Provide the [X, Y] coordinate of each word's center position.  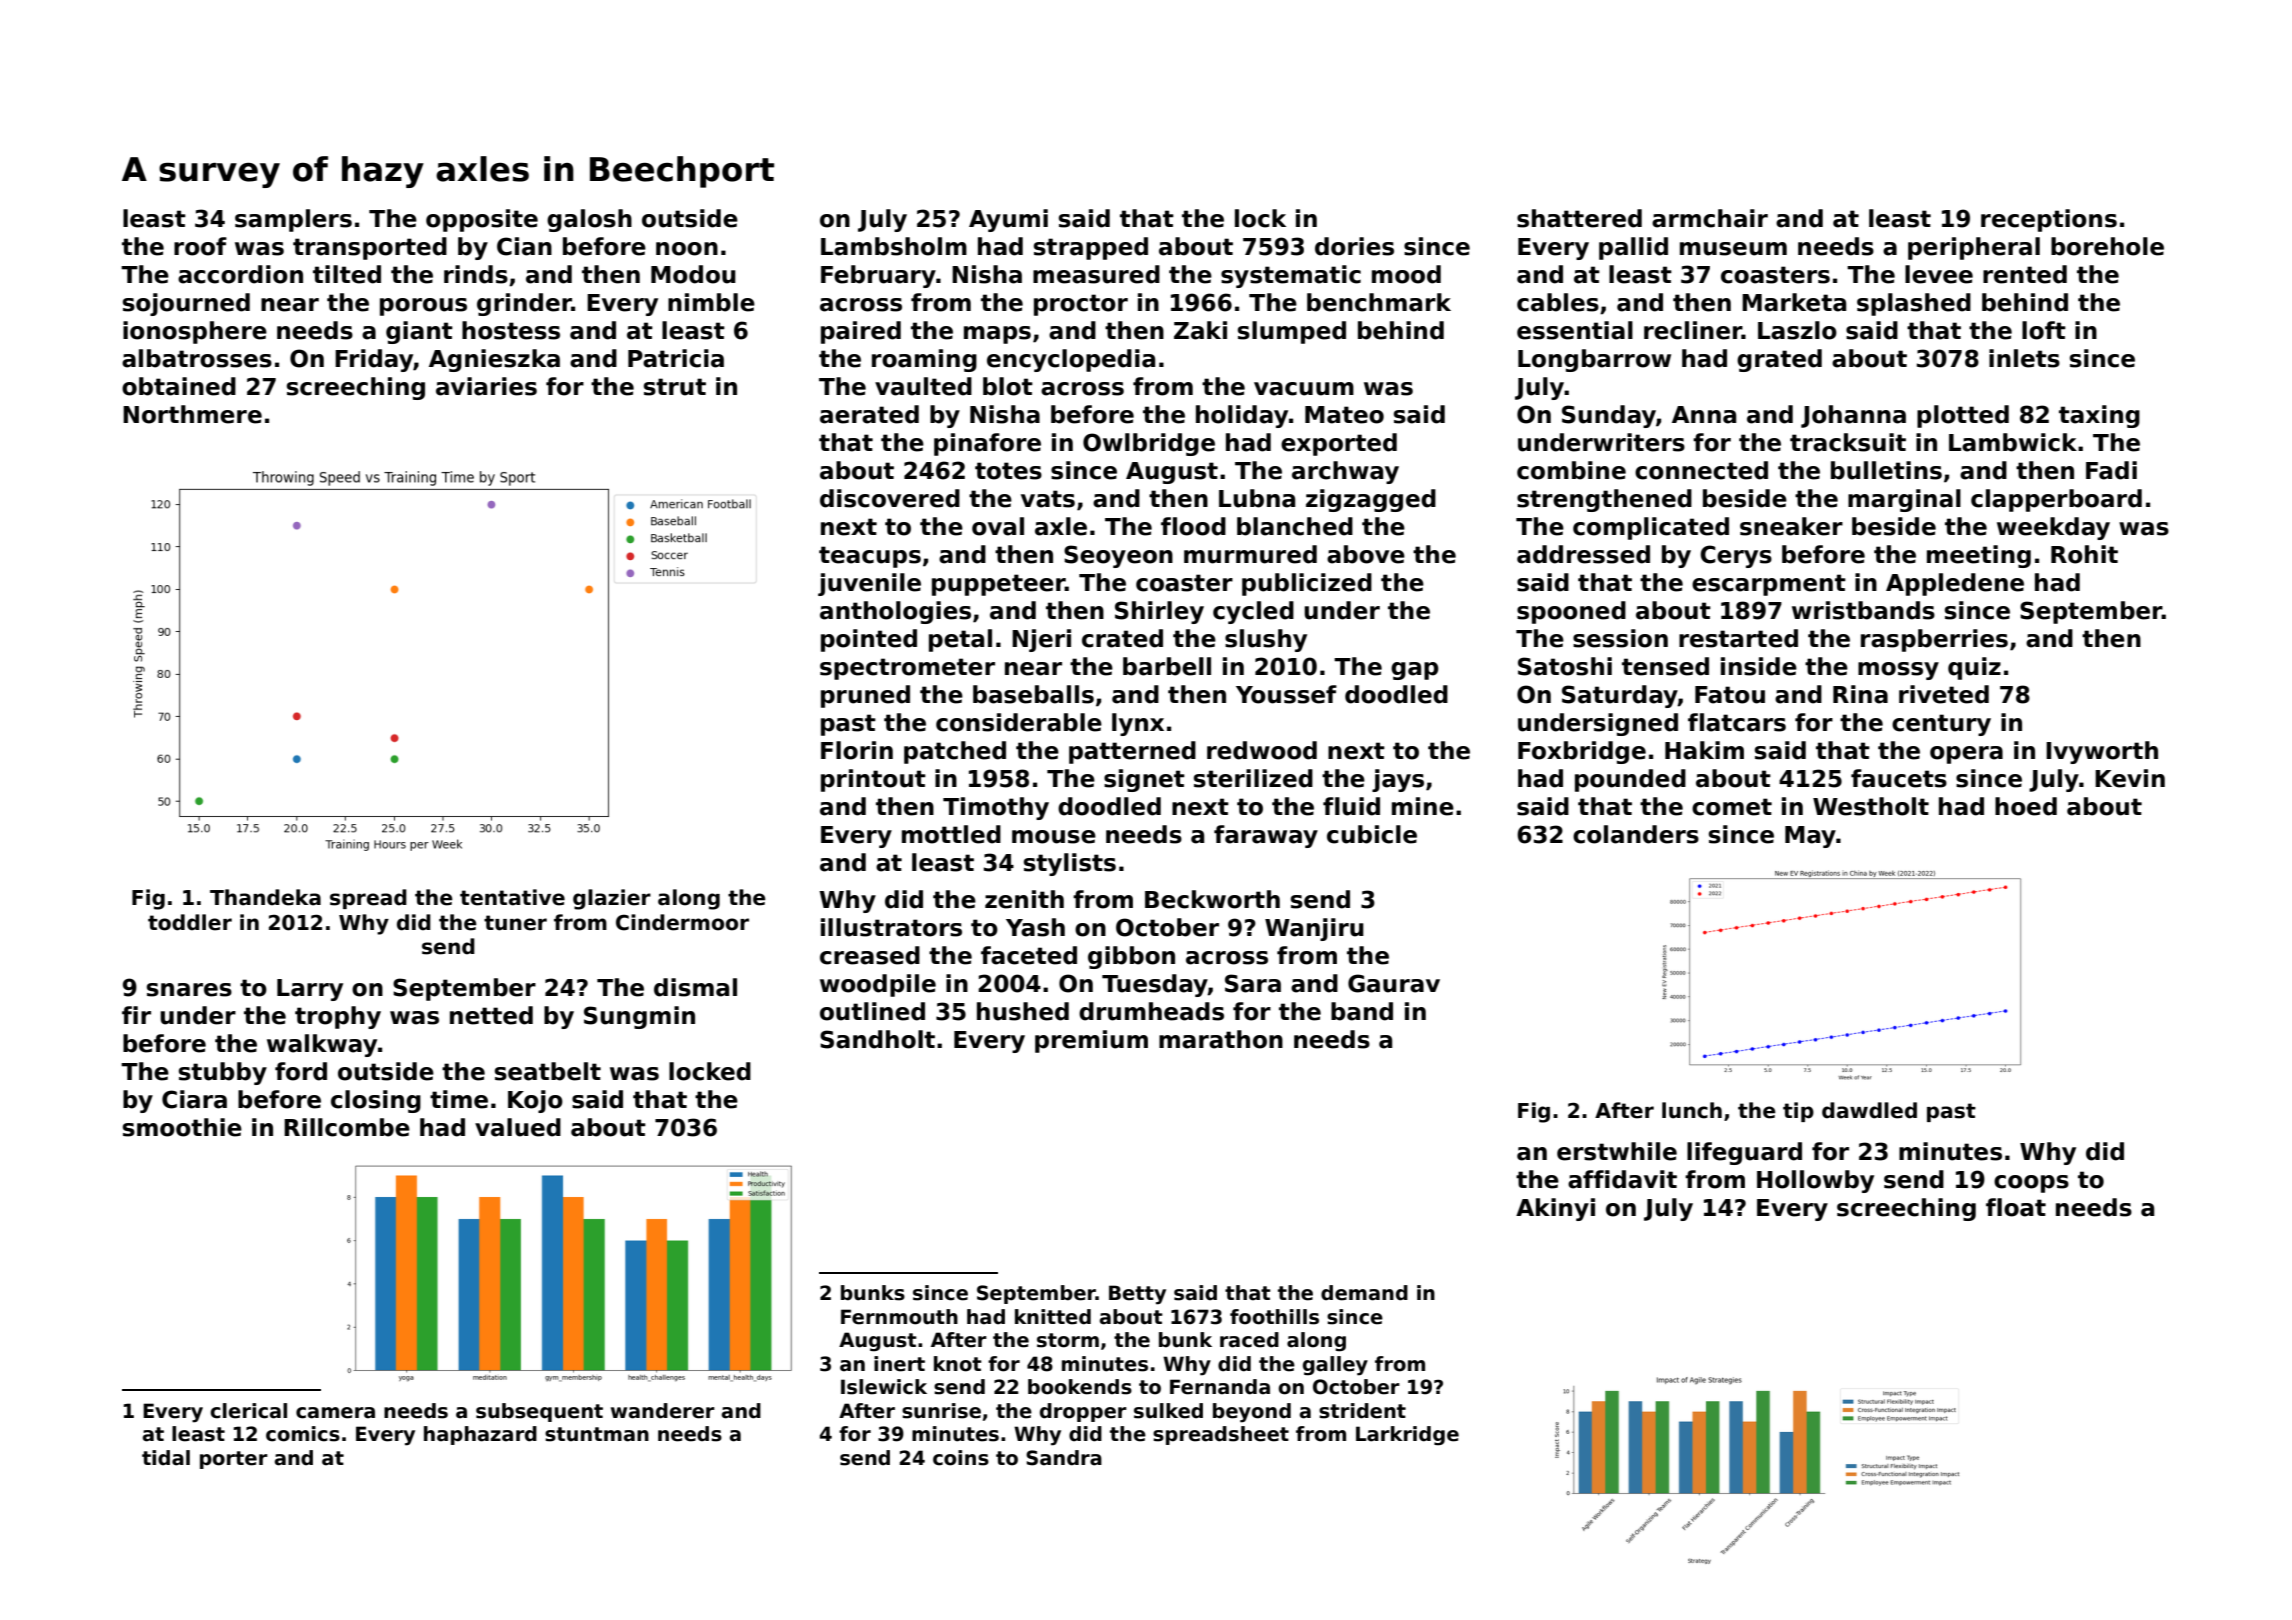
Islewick [884, 1387]
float [2016, 1207]
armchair [1710, 218]
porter [234, 1460]
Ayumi [1008, 220]
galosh [589, 220]
